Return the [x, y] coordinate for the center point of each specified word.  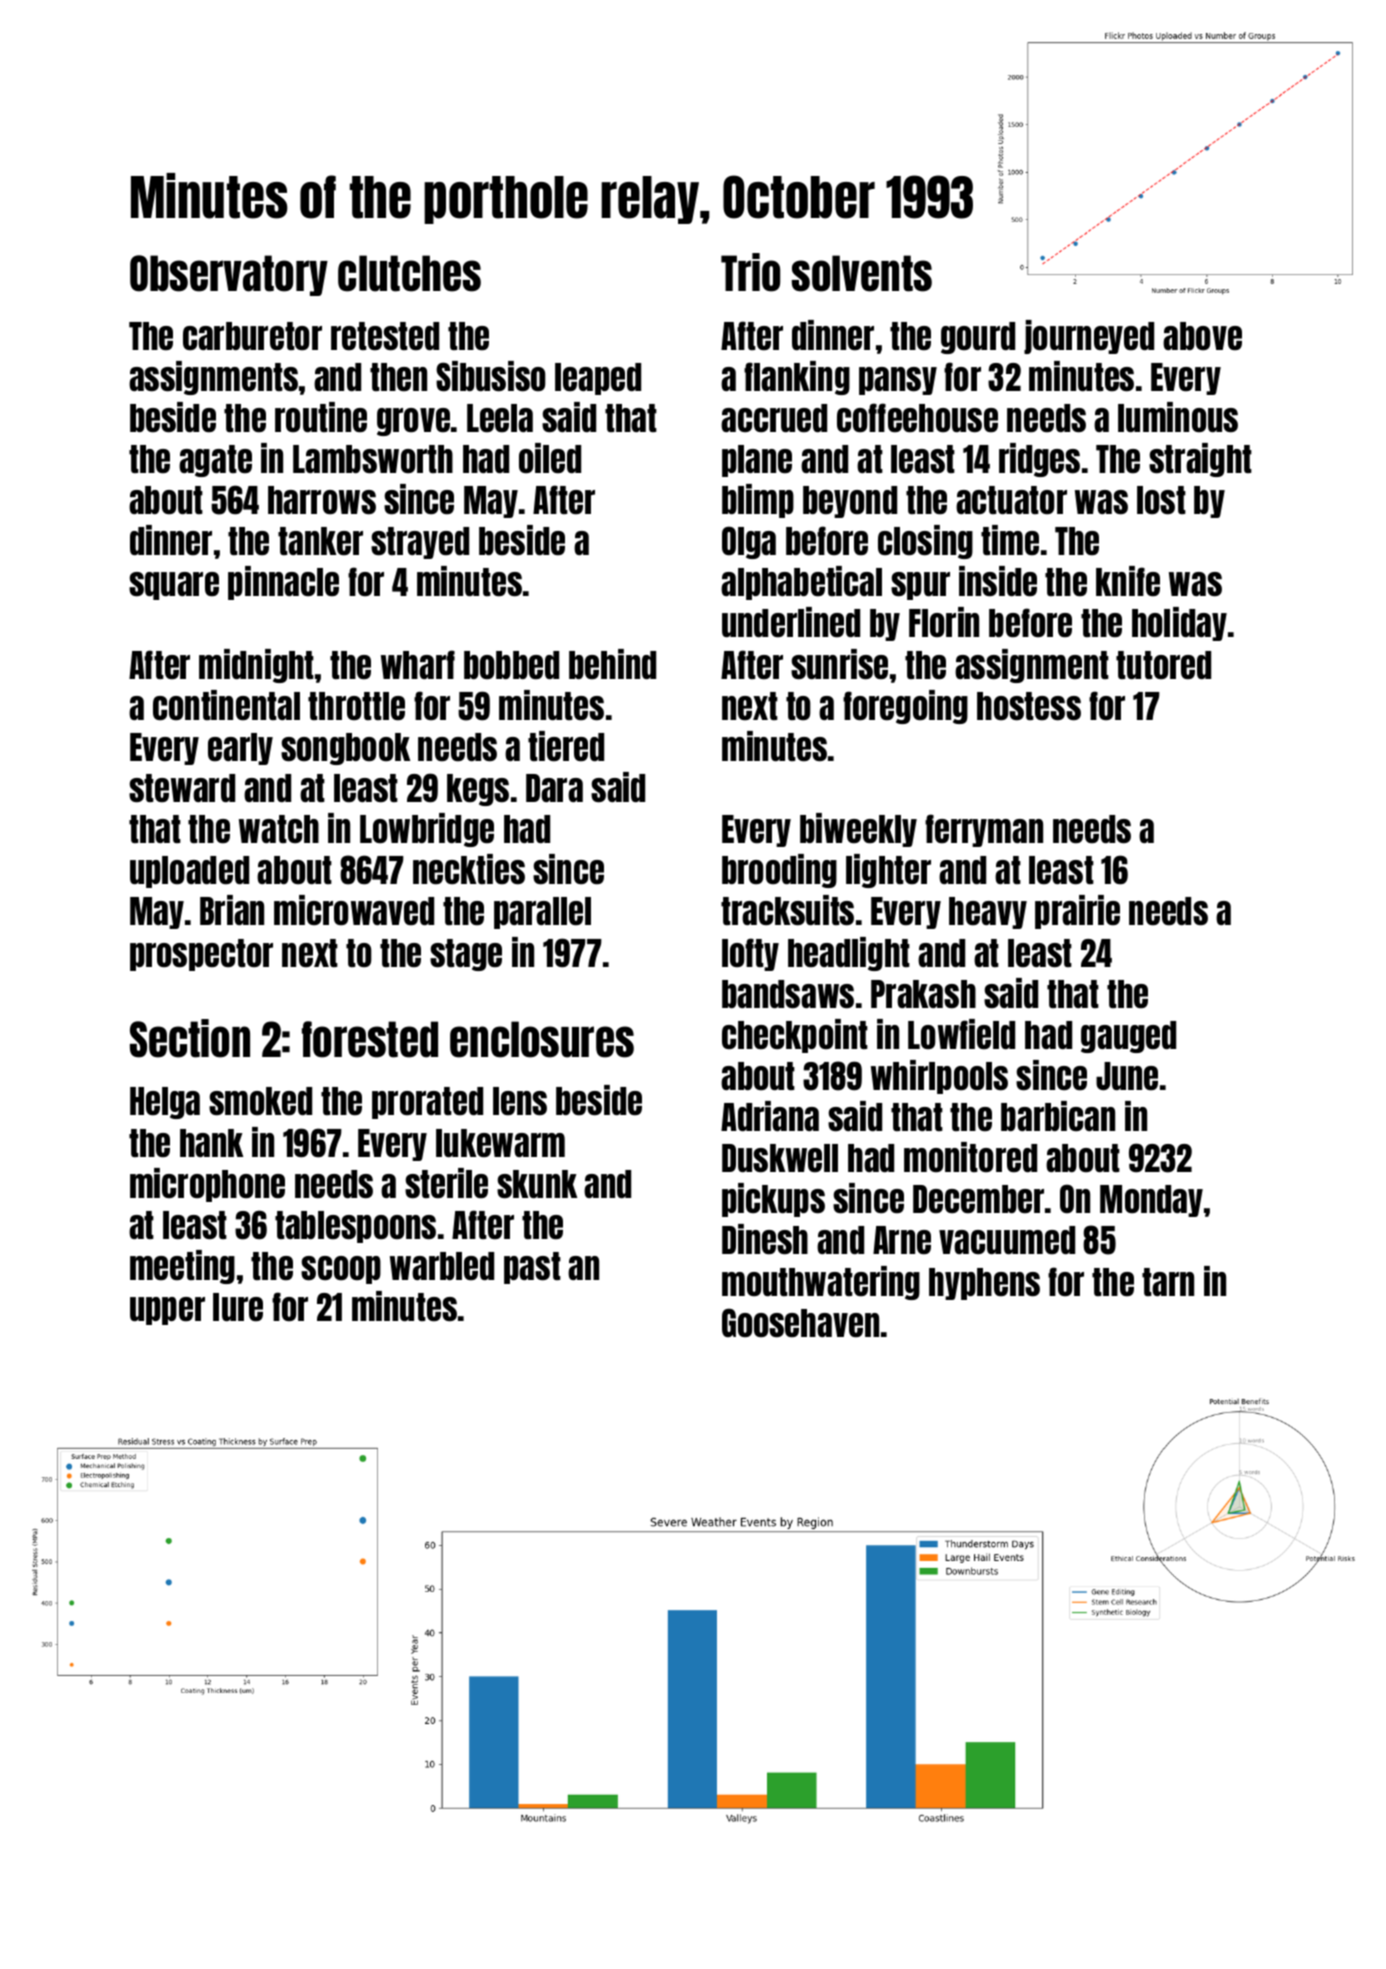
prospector [201, 955]
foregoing [905, 707]
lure [238, 1307]
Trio [750, 272]
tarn [1168, 1282]
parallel [542, 913]
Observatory [229, 275]
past [532, 1268]
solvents [862, 273]
